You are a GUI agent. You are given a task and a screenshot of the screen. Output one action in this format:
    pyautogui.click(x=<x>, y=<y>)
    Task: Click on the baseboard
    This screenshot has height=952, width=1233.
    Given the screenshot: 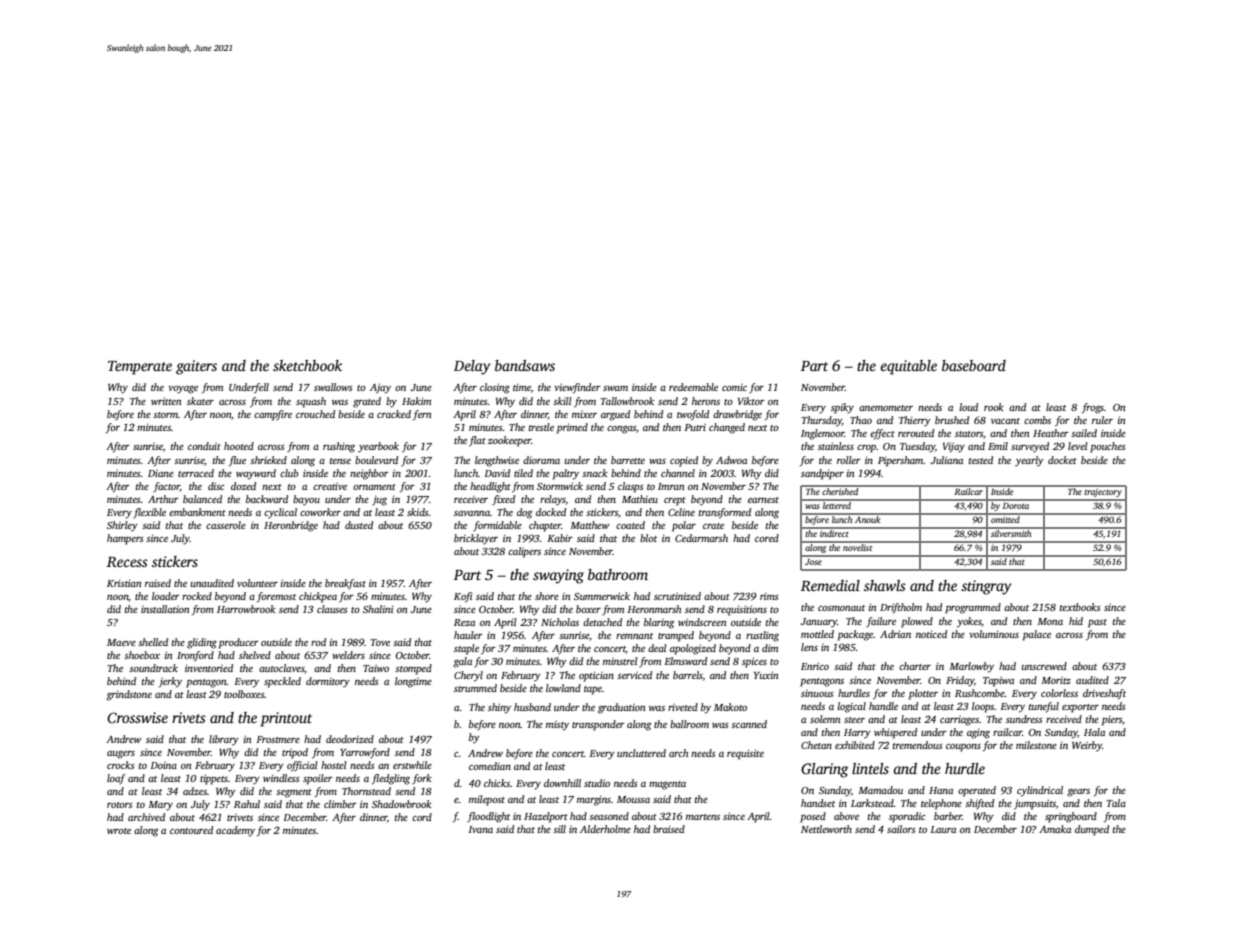 What is the action you would take?
    pyautogui.click(x=974, y=365)
